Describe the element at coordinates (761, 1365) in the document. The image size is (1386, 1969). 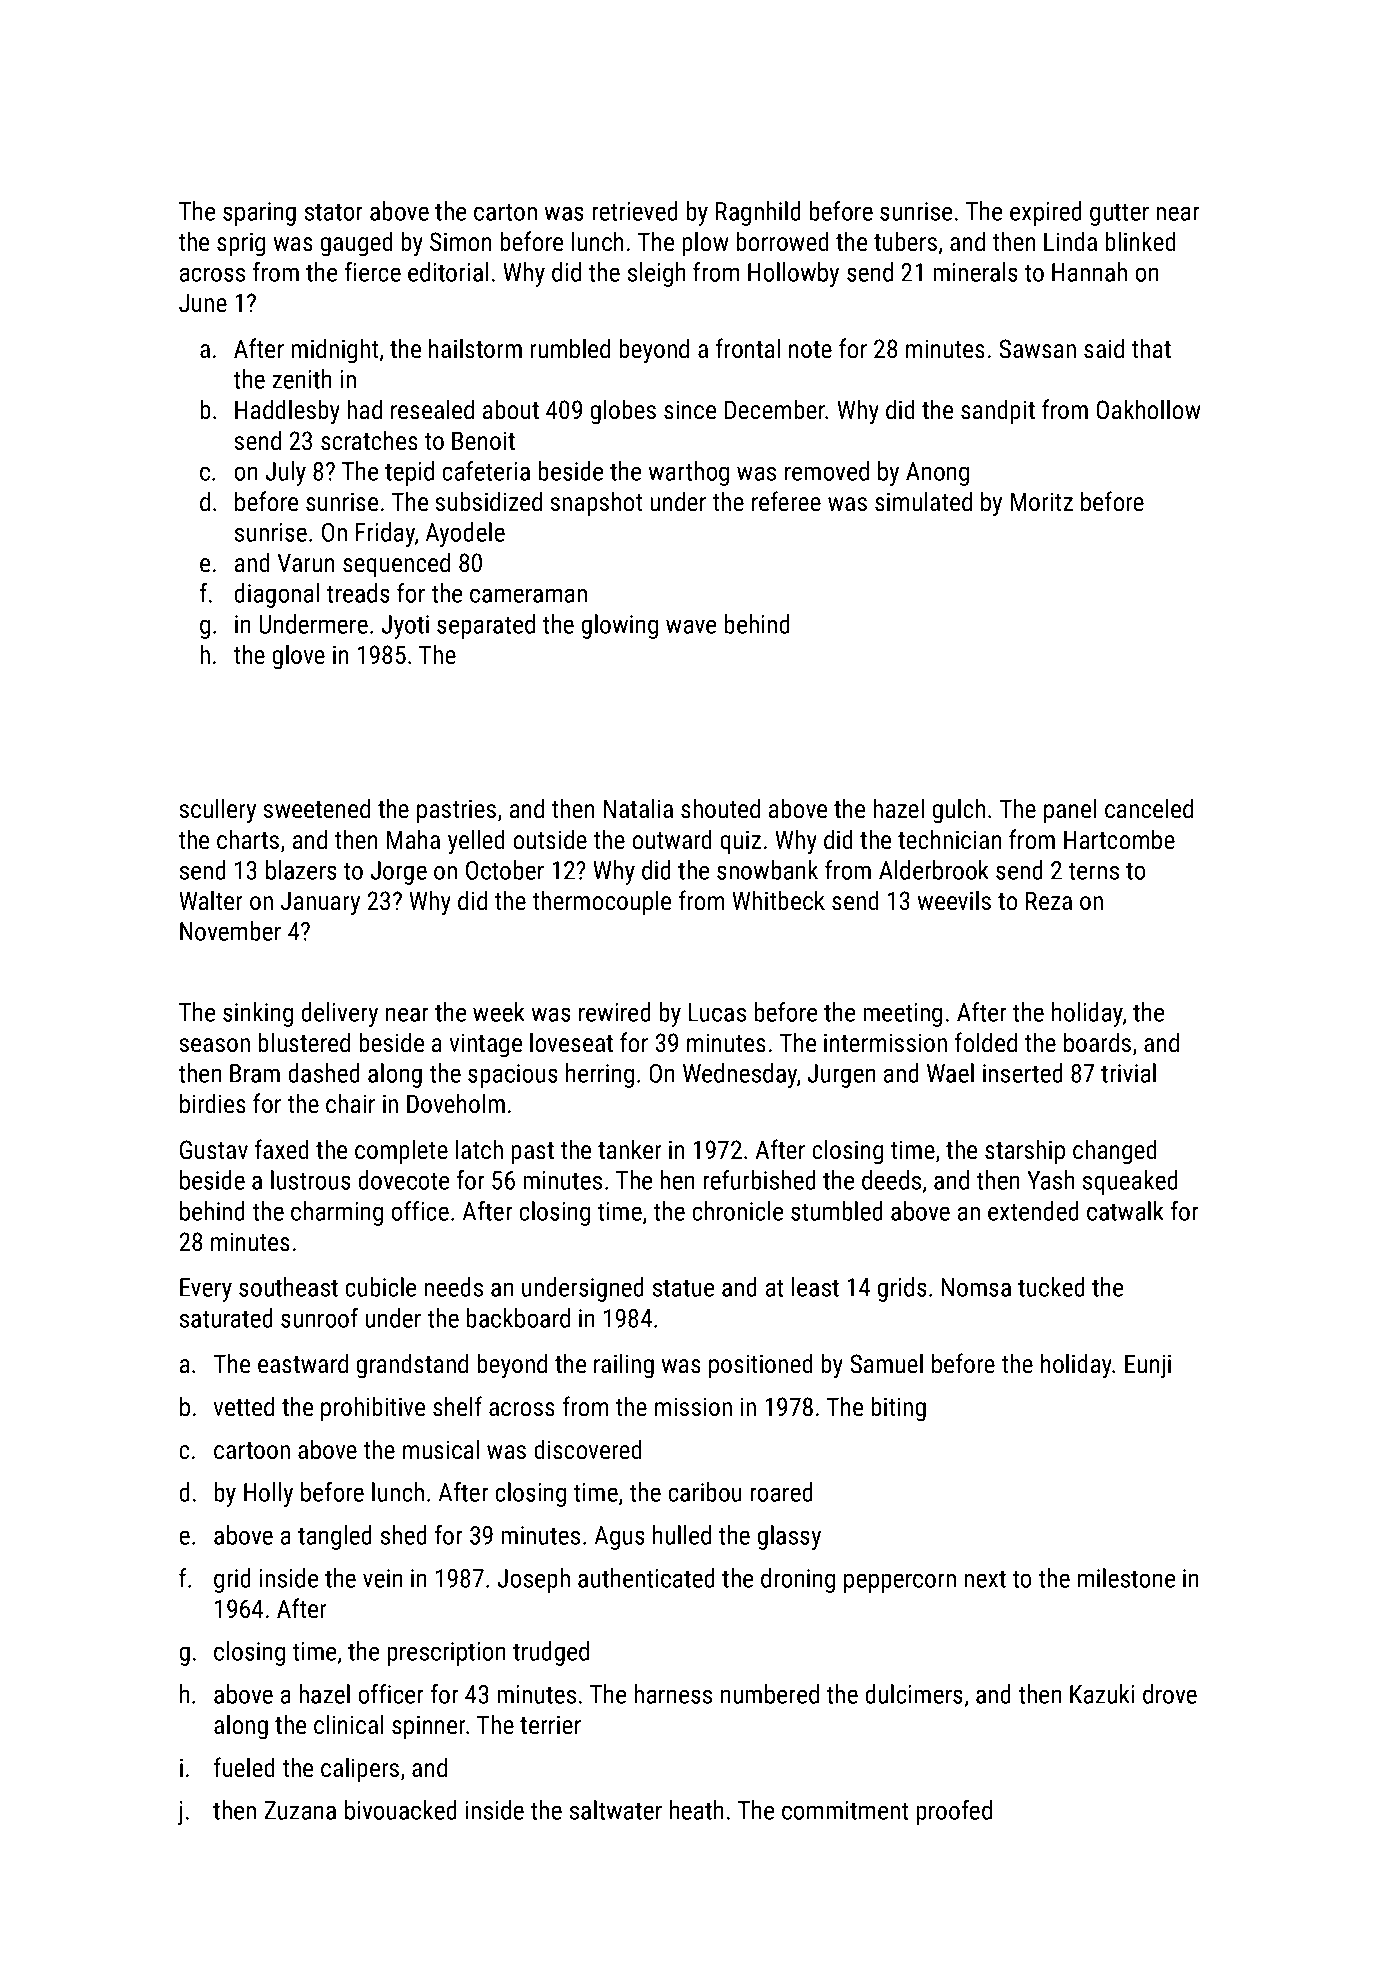
I see `positioned` at that location.
